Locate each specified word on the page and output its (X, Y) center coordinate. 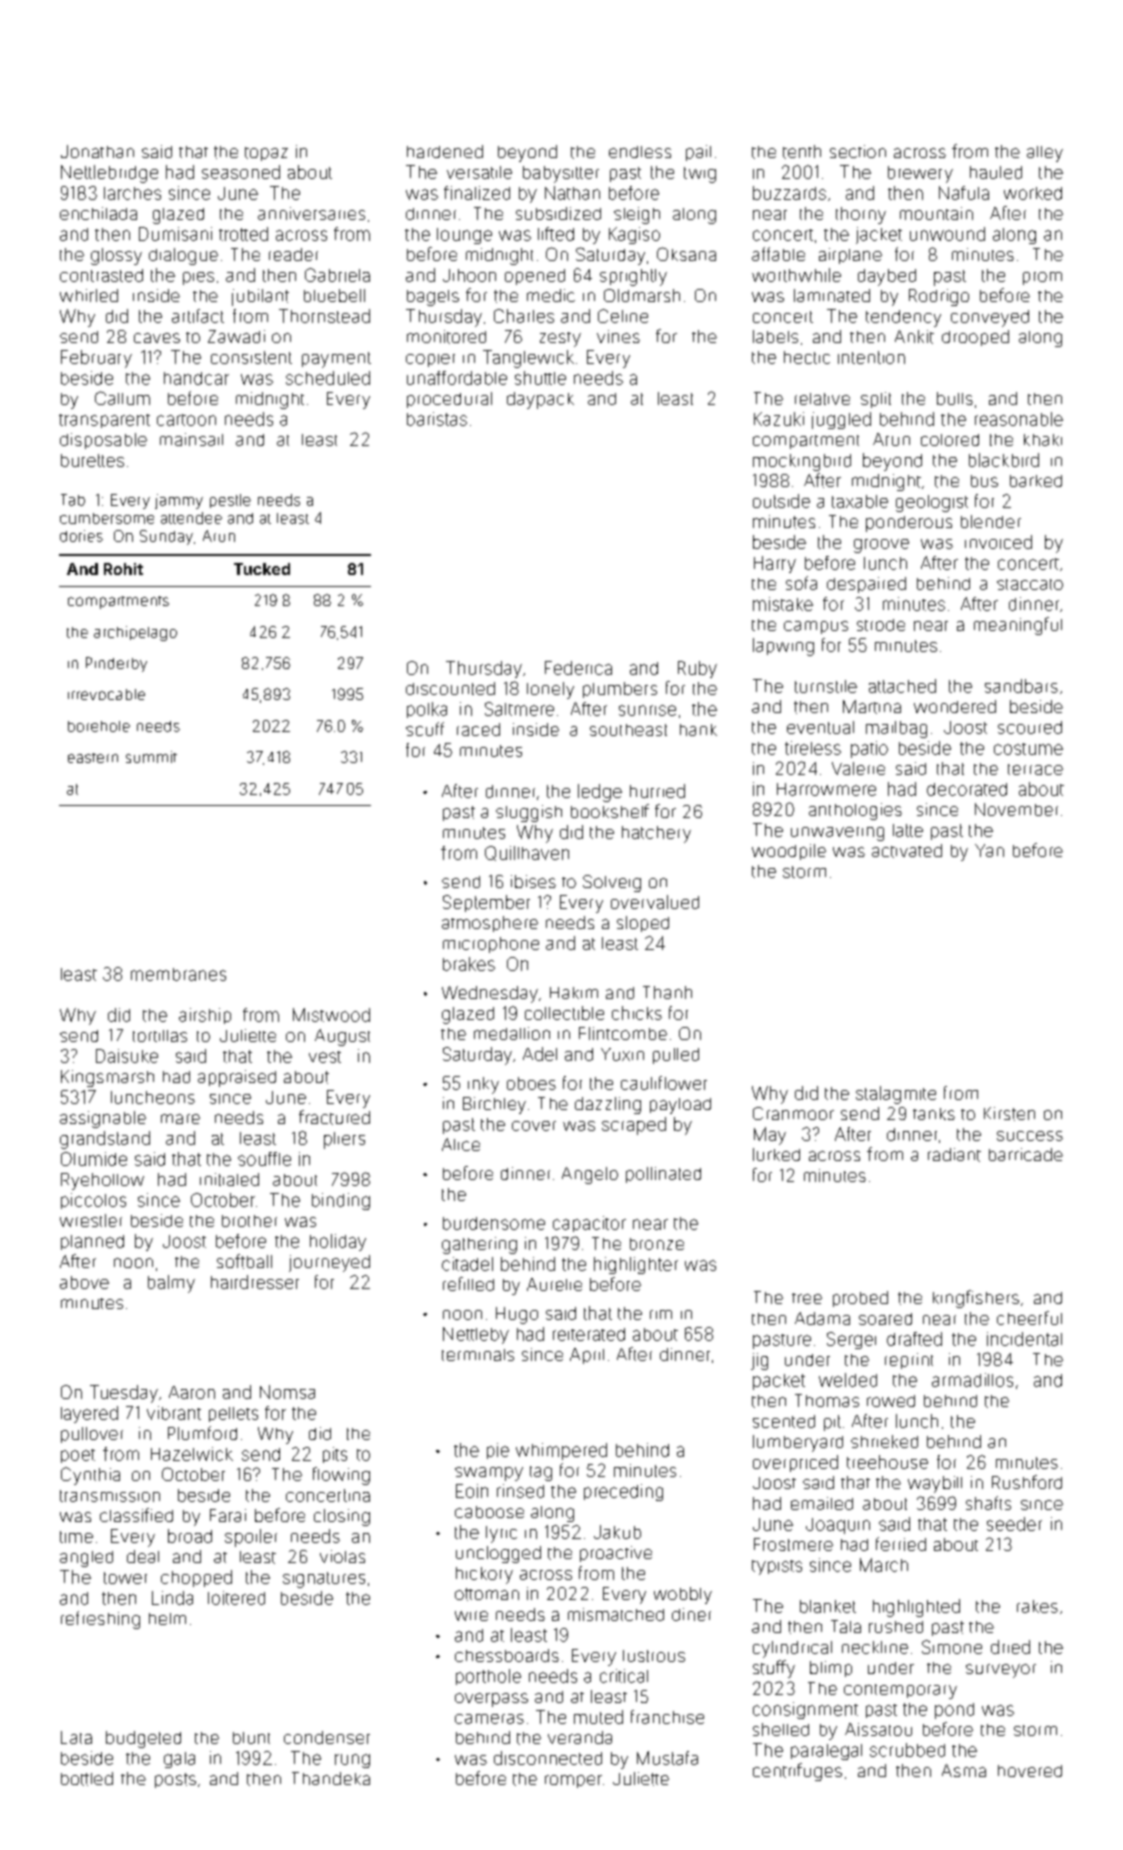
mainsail (191, 439)
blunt (251, 1738)
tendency (903, 318)
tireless (813, 748)
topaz (266, 154)
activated (907, 851)
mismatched (616, 1614)
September (486, 903)
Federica (578, 668)
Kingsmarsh (107, 1078)
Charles (524, 316)
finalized (477, 193)
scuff (425, 729)
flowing (341, 1476)
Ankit (914, 337)
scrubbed (907, 1750)
